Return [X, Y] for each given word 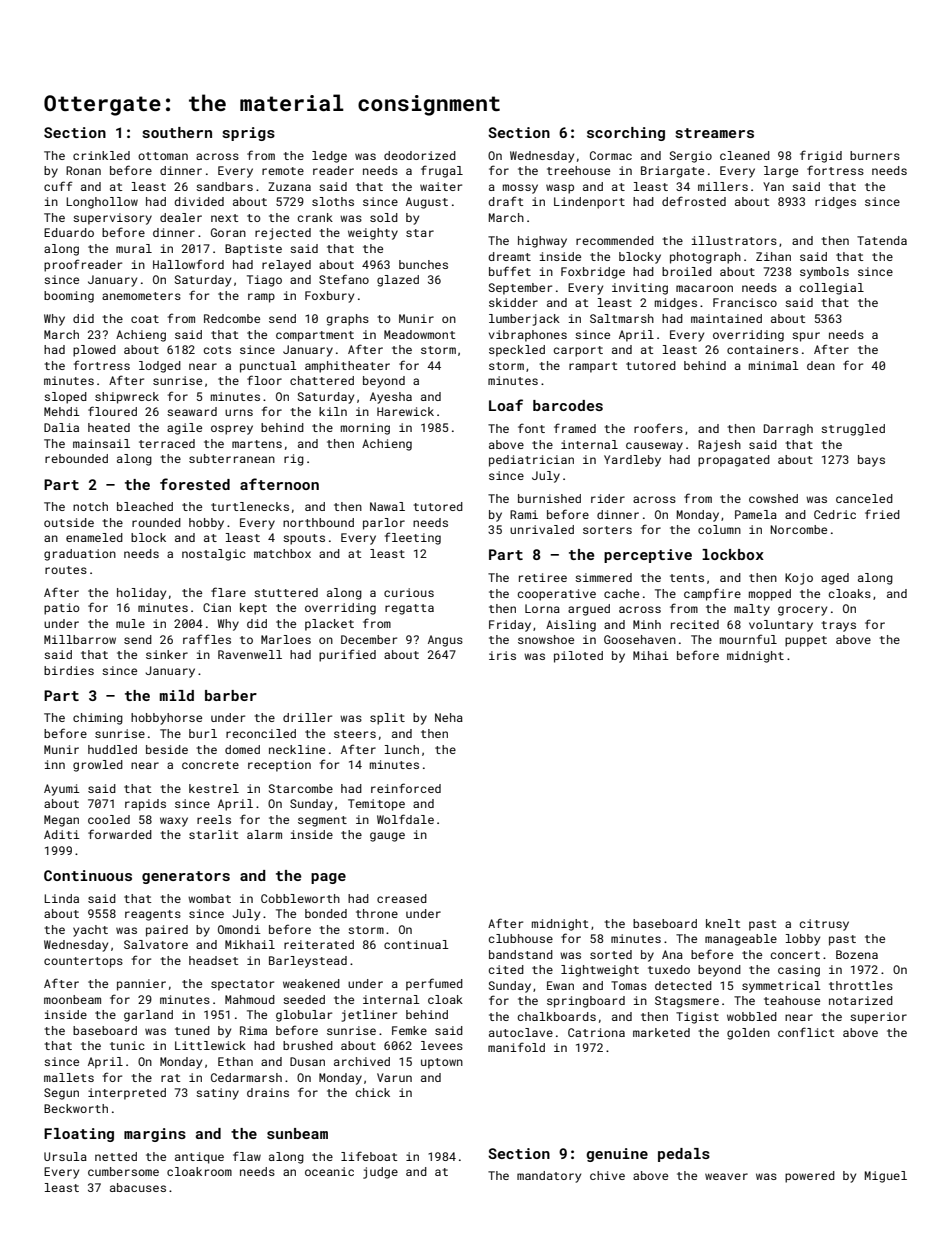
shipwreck [127, 398]
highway [542, 242]
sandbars [224, 186]
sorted [611, 954]
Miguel [886, 1177]
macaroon [704, 288]
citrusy [824, 925]
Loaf [506, 405]
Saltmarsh [622, 318]
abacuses [138, 1187]
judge [380, 1173]
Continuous [88, 875]
